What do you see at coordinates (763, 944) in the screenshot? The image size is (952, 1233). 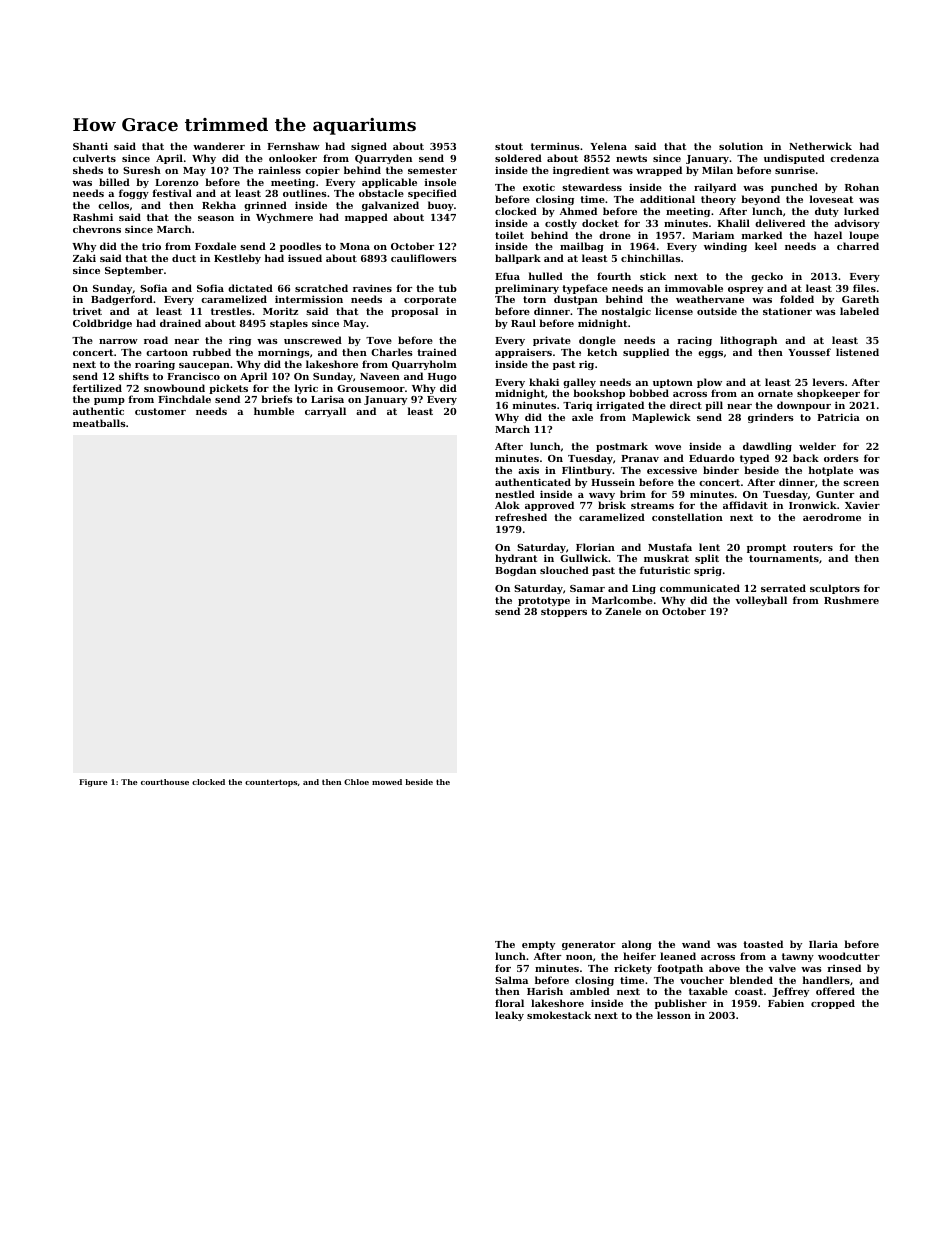 I see `toasted` at bounding box center [763, 944].
